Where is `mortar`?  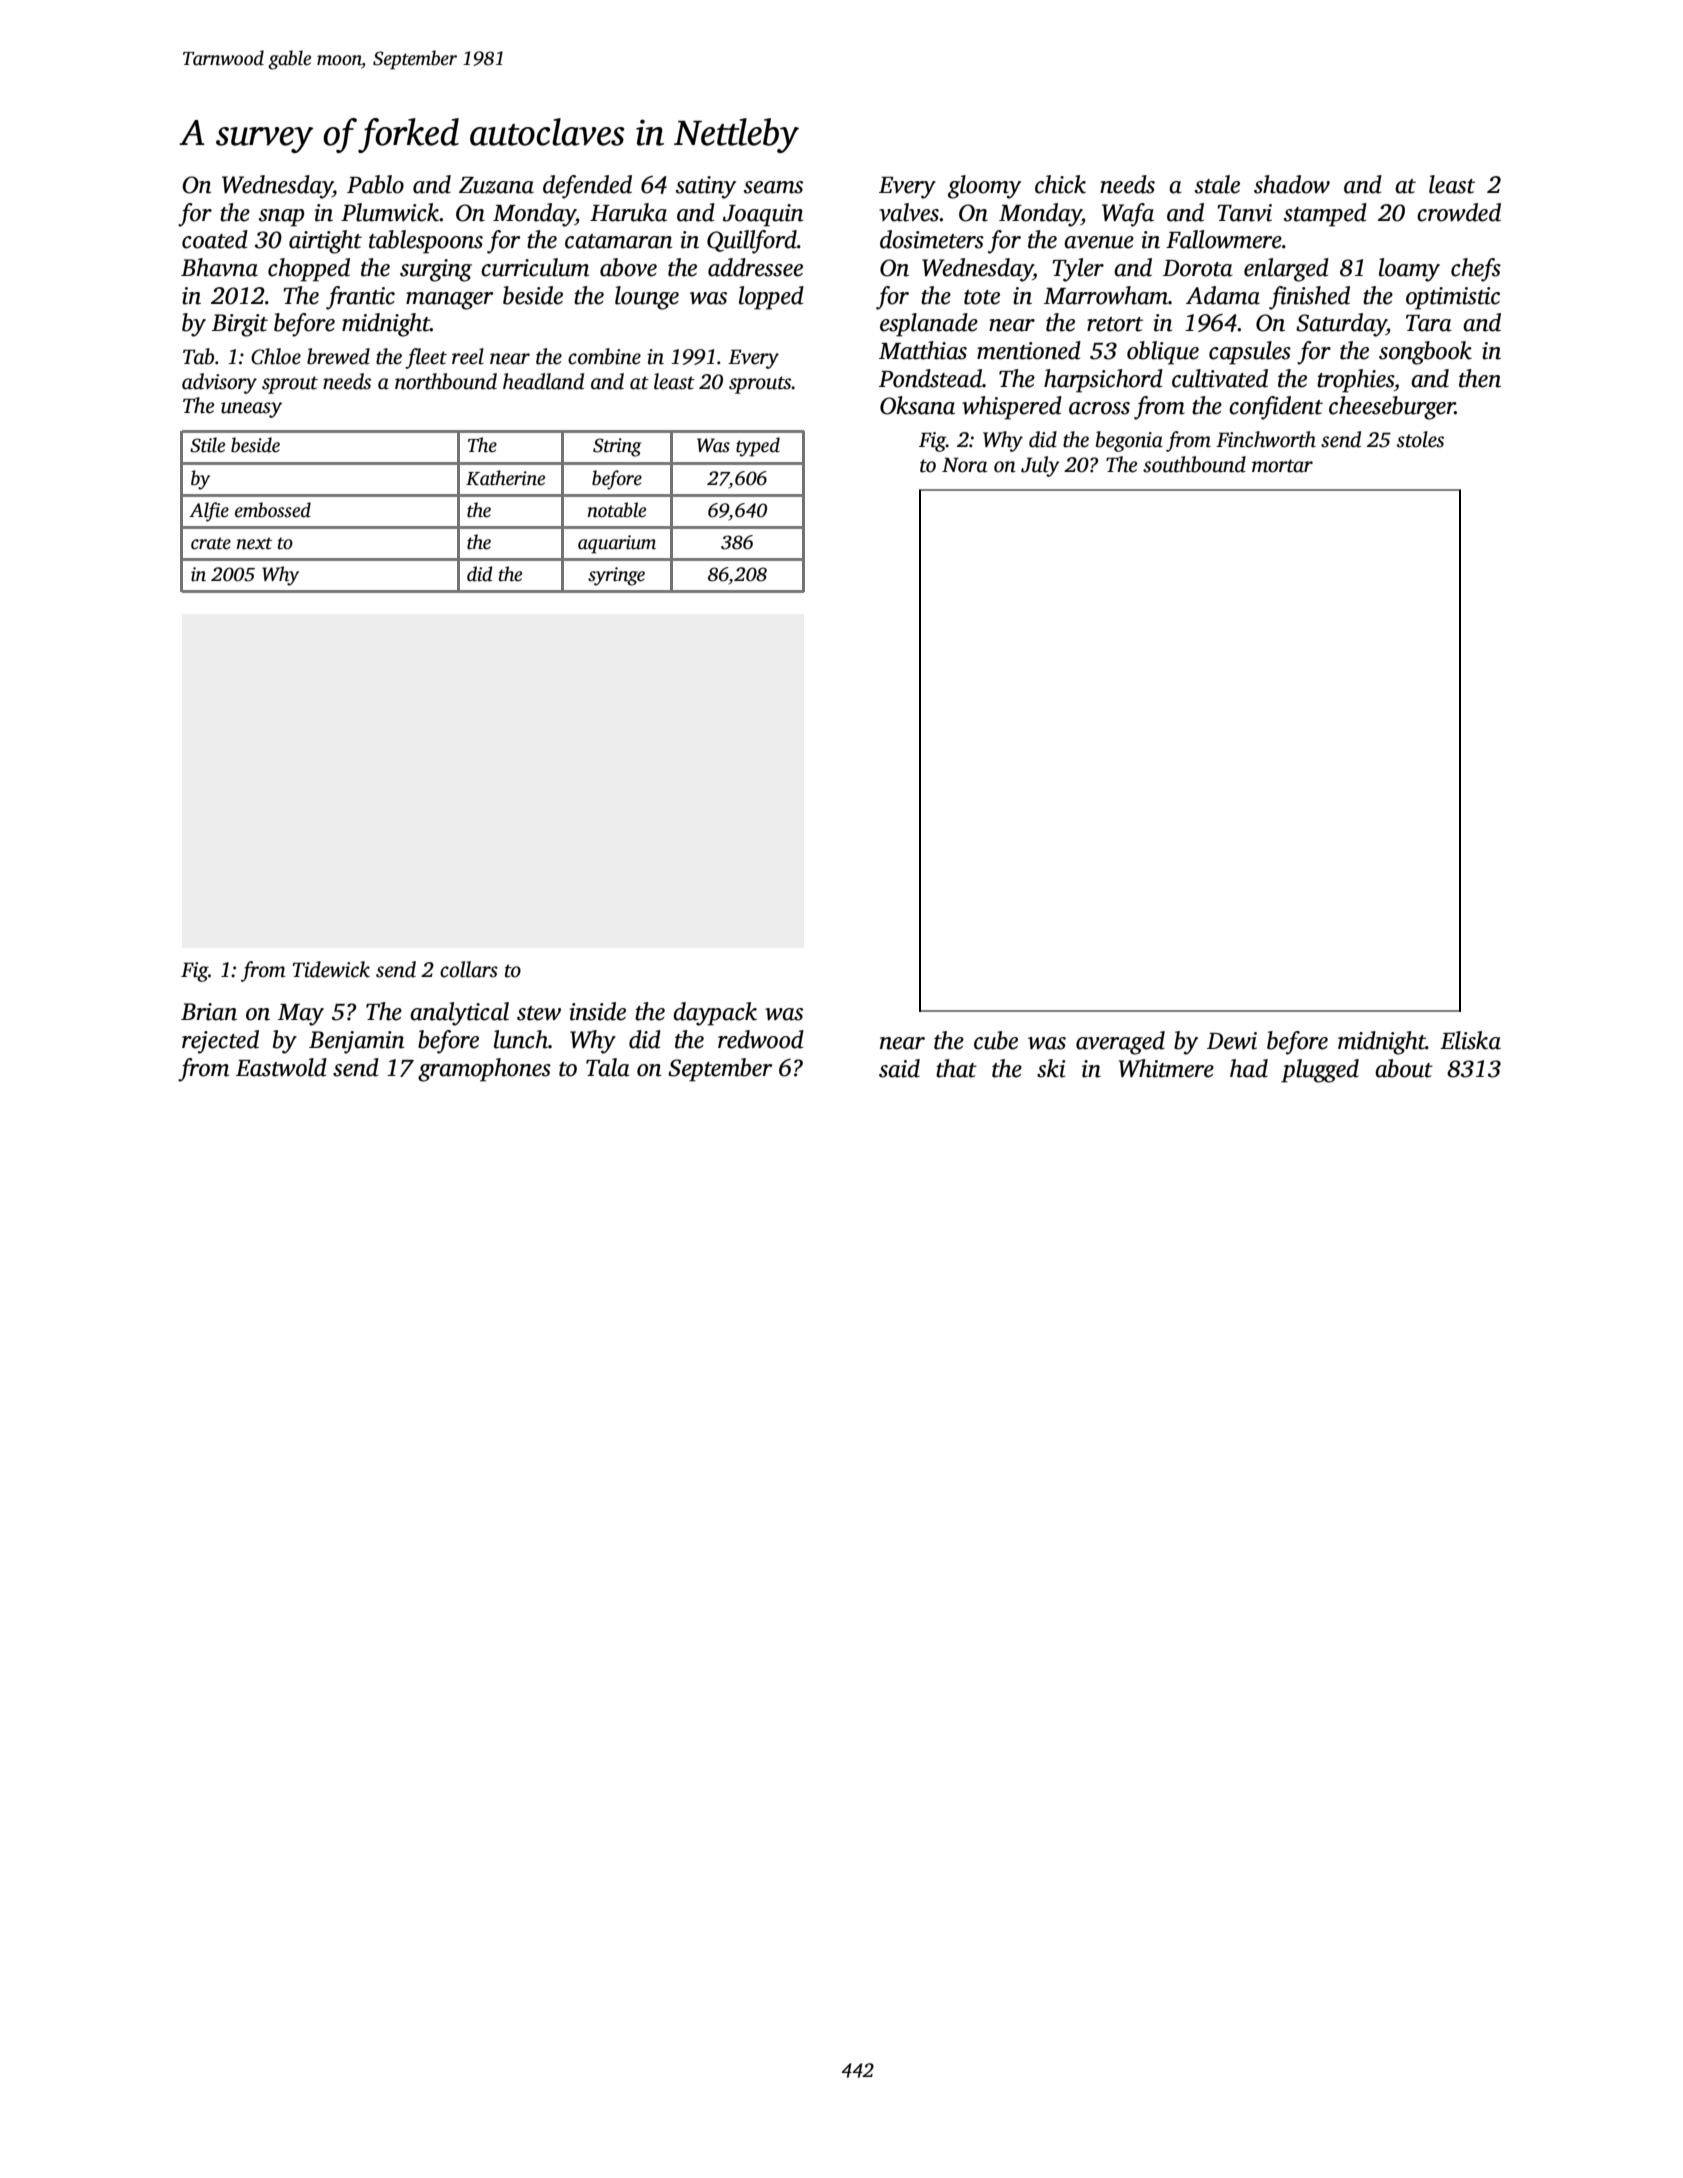
mortar is located at coordinates (1282, 466).
